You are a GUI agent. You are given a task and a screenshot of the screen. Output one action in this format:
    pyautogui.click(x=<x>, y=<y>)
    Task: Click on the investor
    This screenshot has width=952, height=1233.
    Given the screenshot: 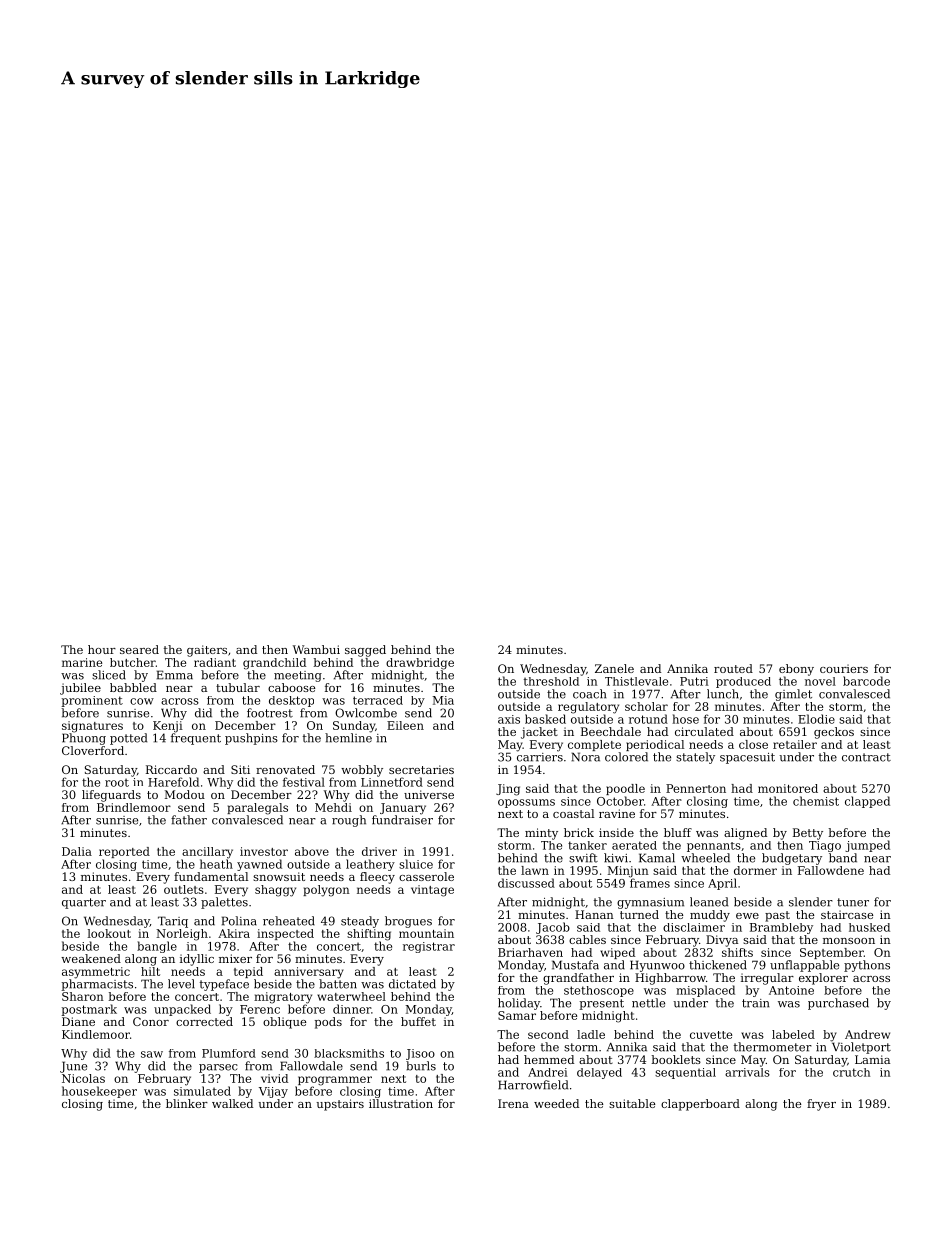 What is the action you would take?
    pyautogui.click(x=264, y=851)
